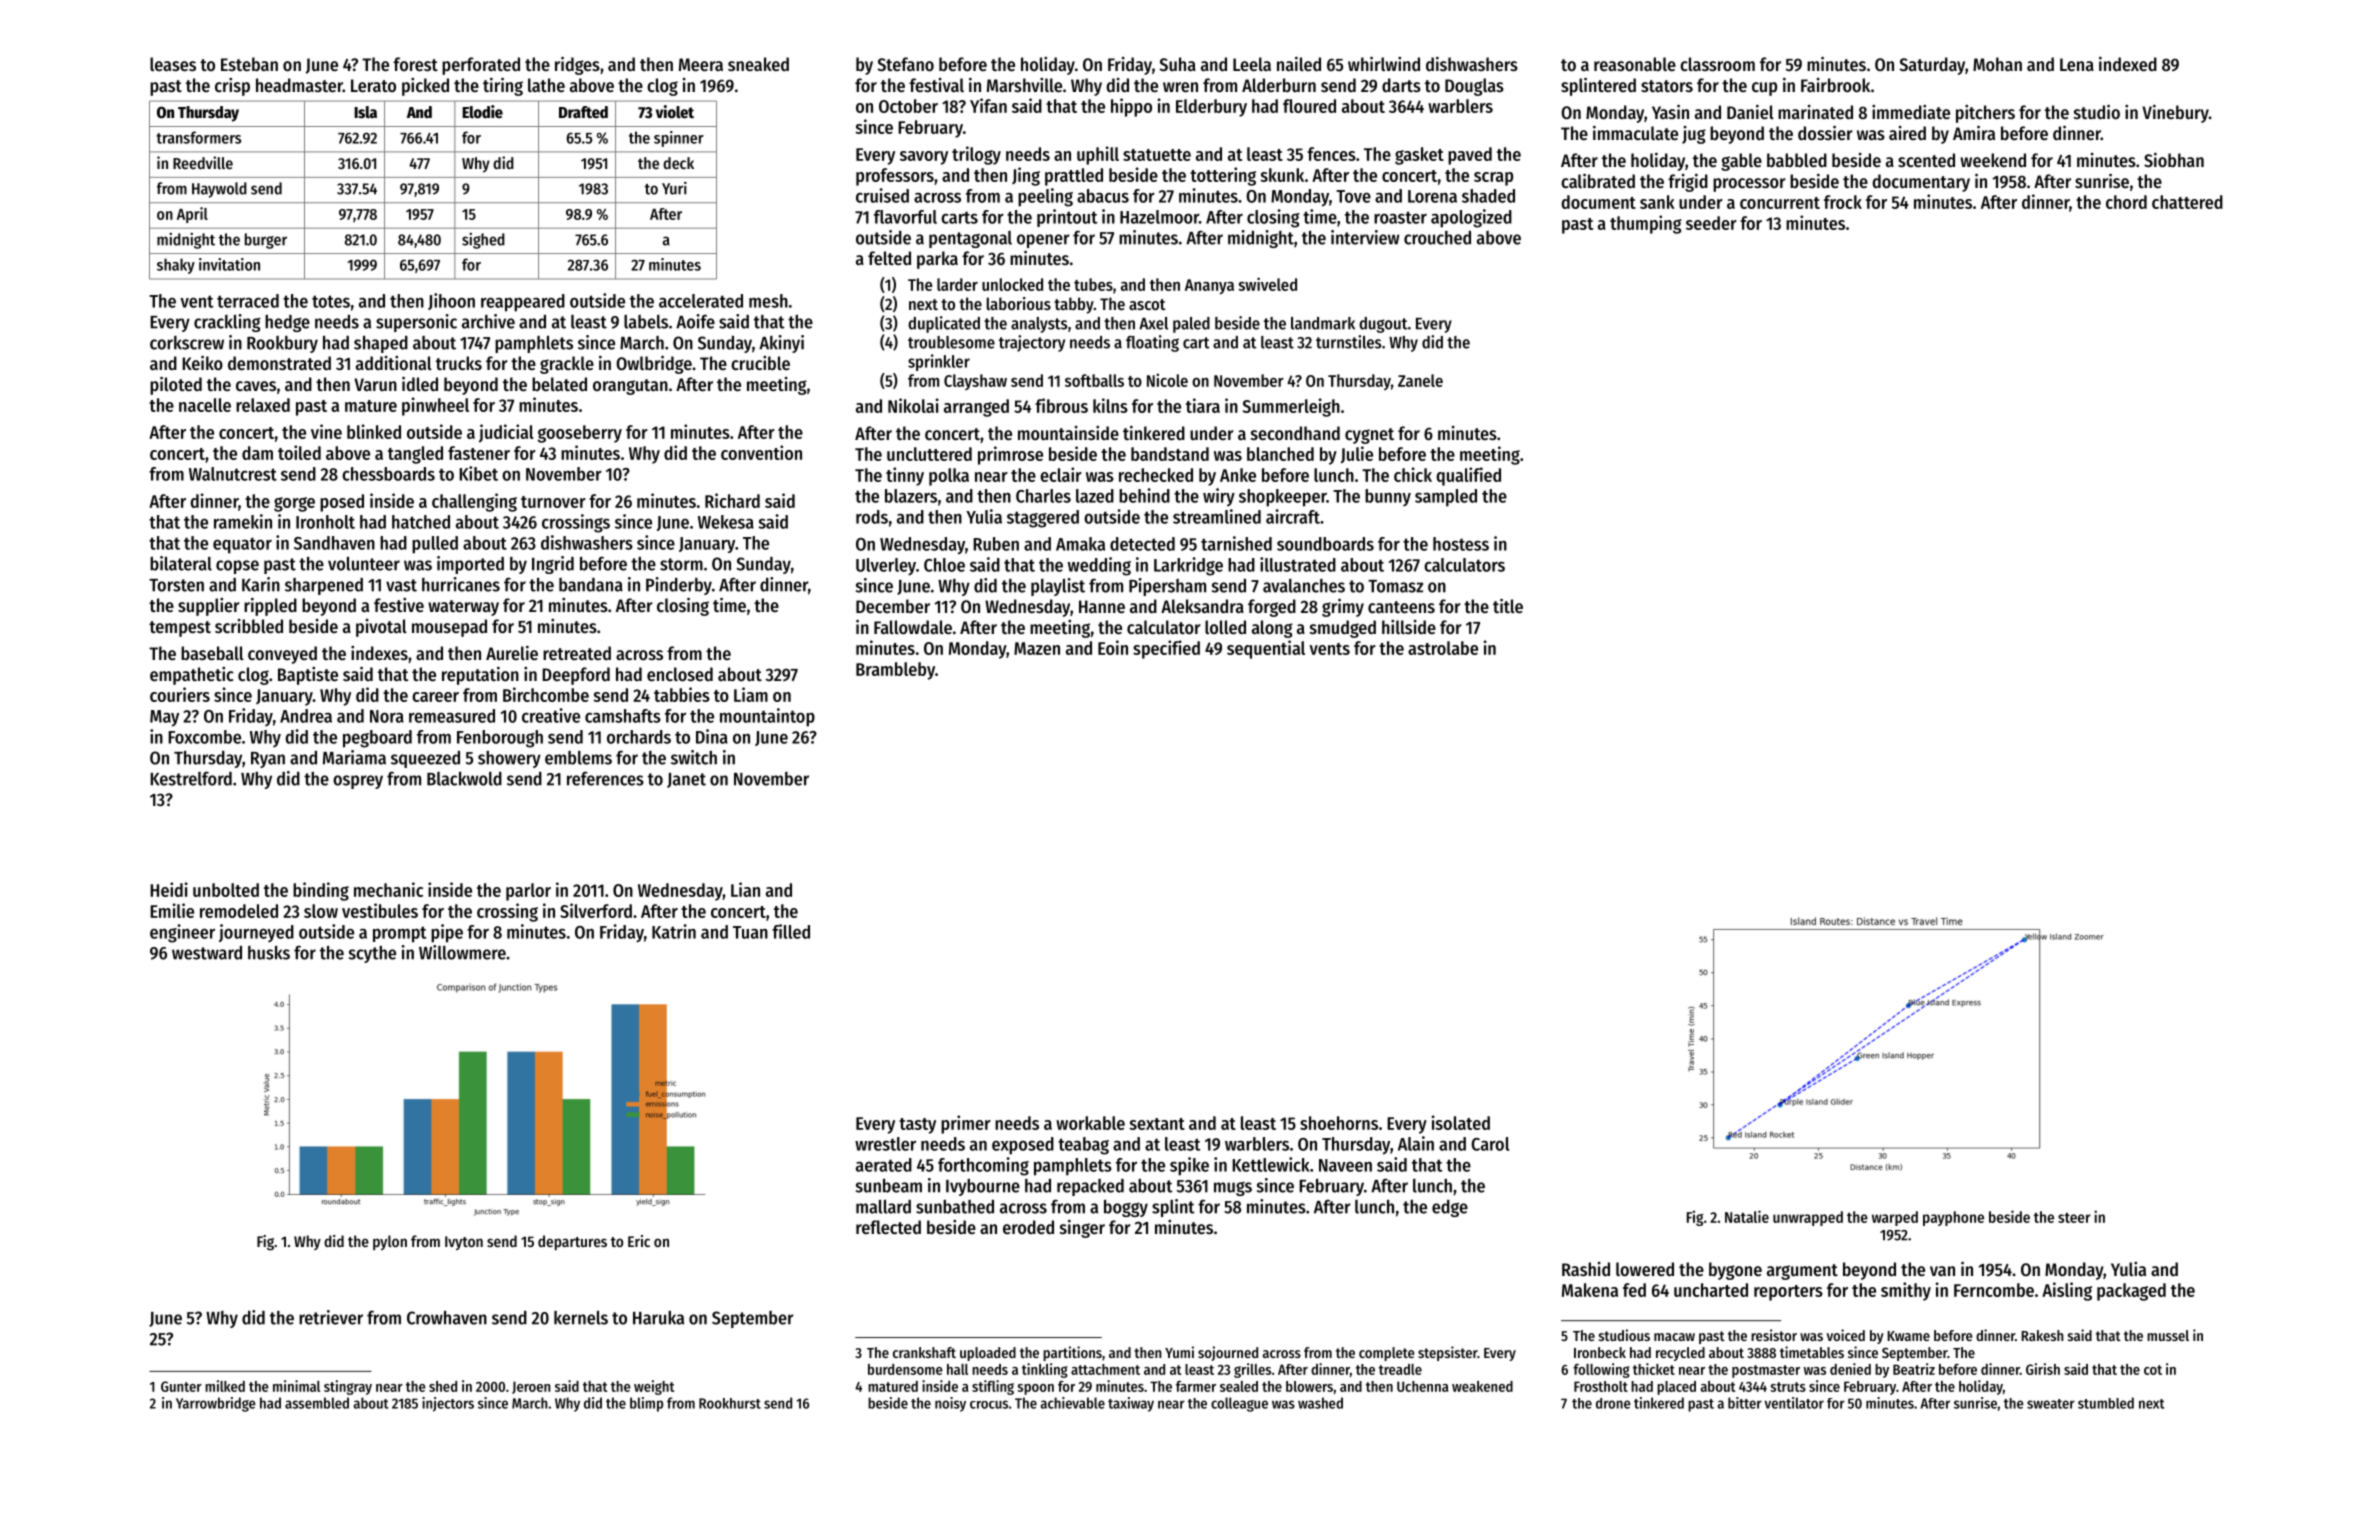  What do you see at coordinates (2074, 1218) in the document?
I see `steer` at bounding box center [2074, 1218].
